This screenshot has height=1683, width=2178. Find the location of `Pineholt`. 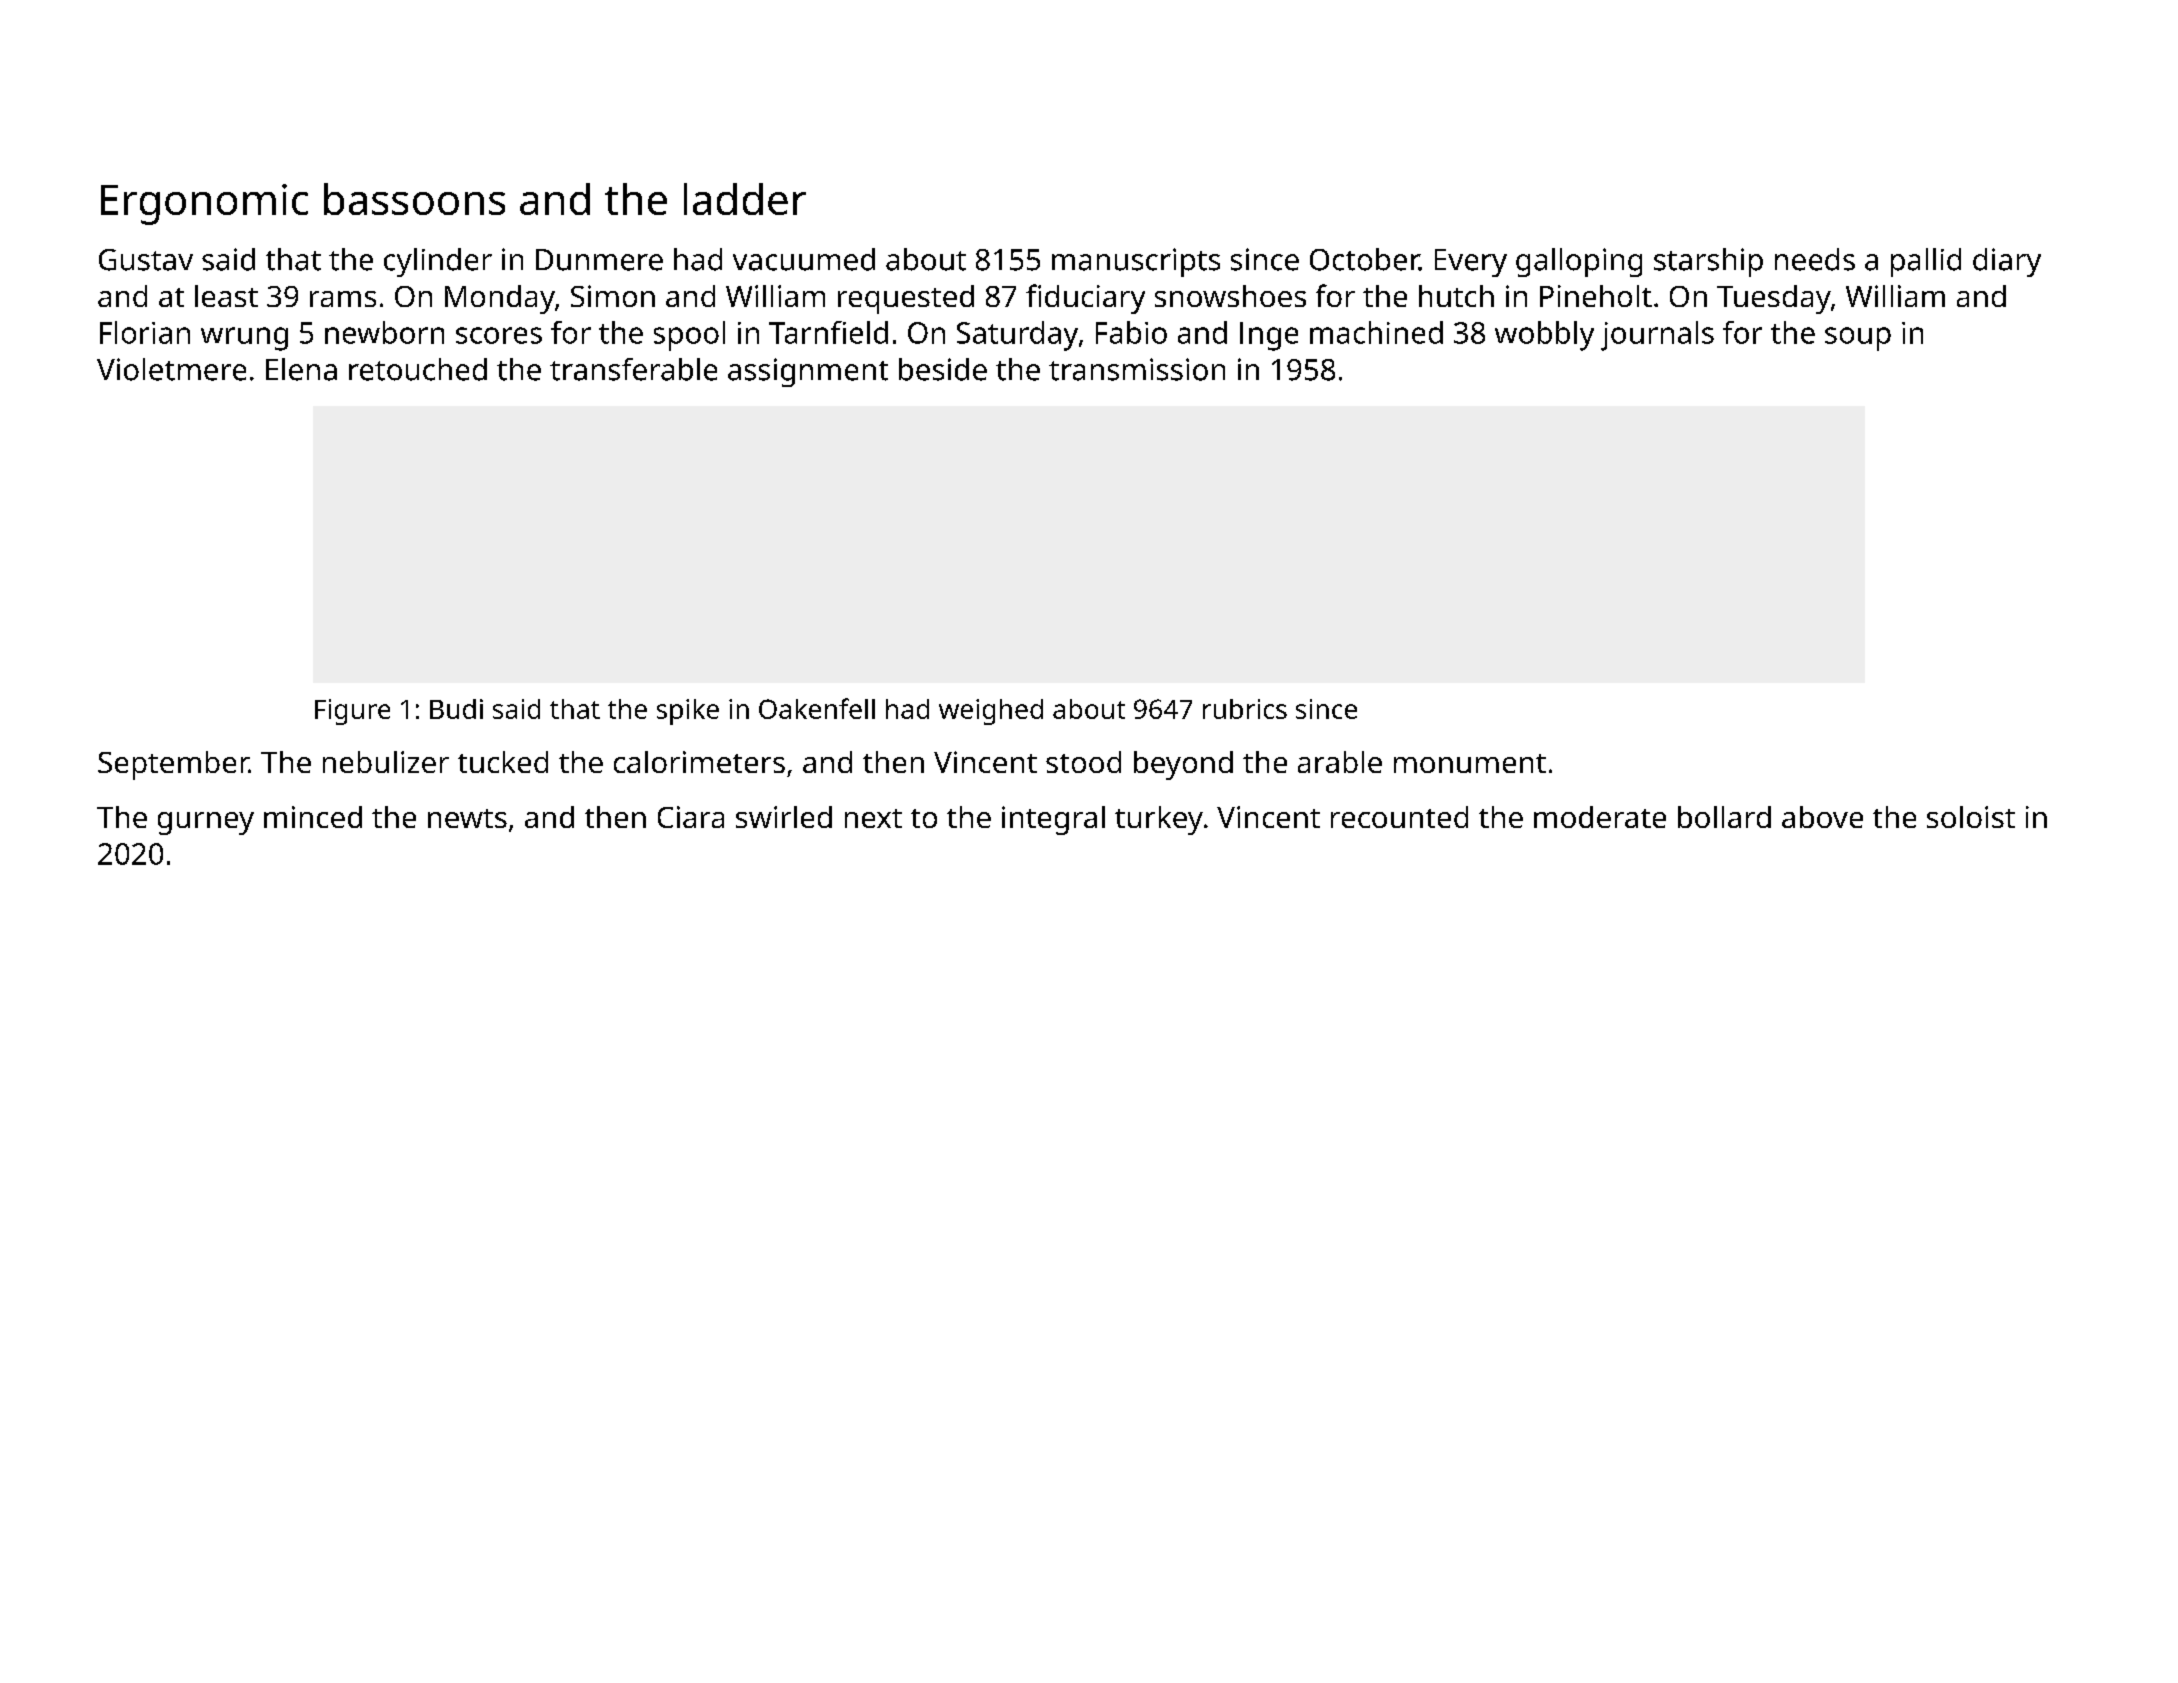

Pineholt is located at coordinates (1596, 296).
